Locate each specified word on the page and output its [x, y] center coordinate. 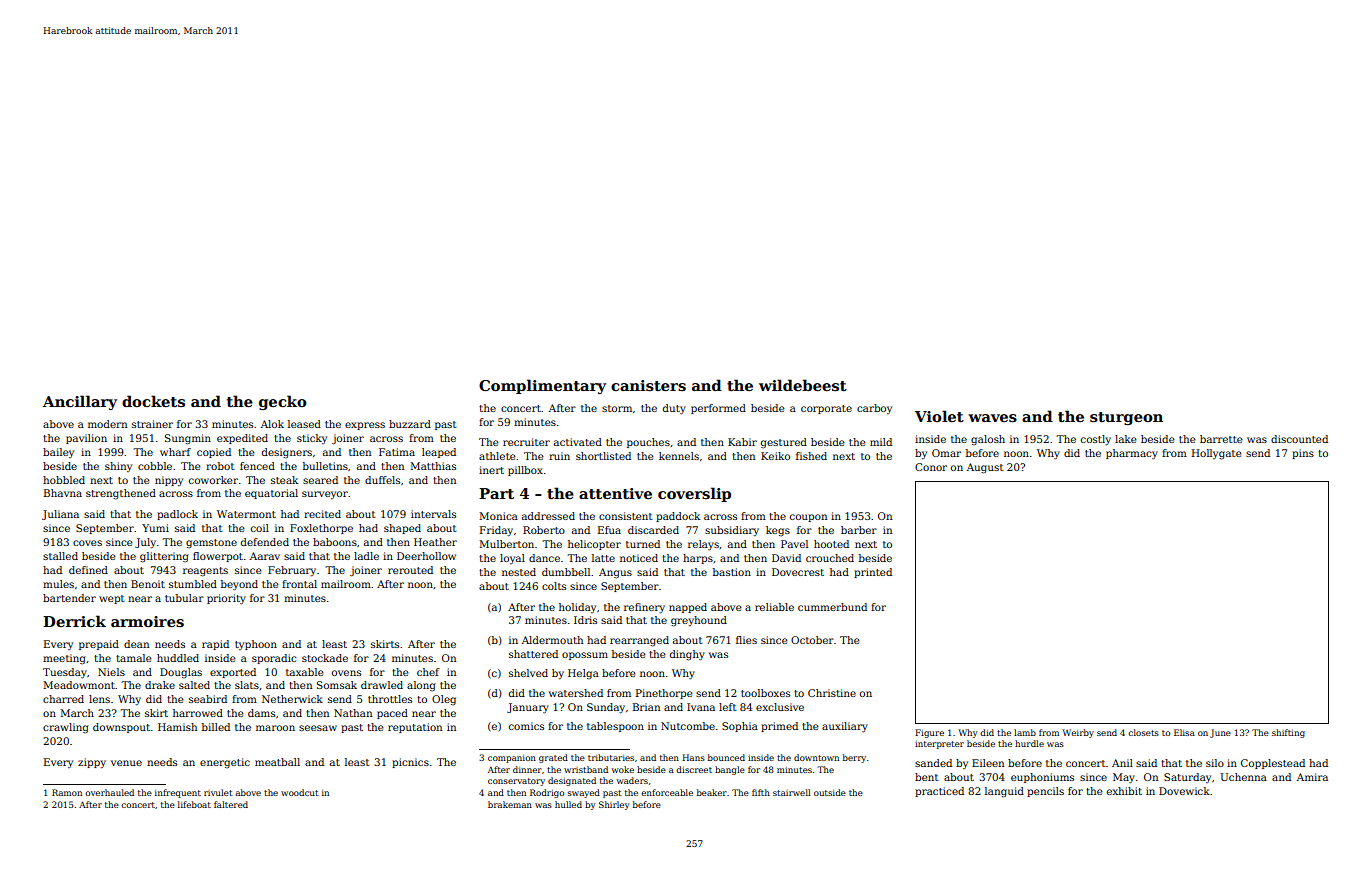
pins [1303, 454]
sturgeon [1126, 418]
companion [512, 759]
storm [617, 408]
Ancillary [80, 402]
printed [873, 573]
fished [811, 456]
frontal [299, 584]
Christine [832, 693]
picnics [410, 763]
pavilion [86, 439]
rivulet [218, 792]
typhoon [256, 645]
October [812, 640]
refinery [644, 608]
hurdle [1029, 743]
